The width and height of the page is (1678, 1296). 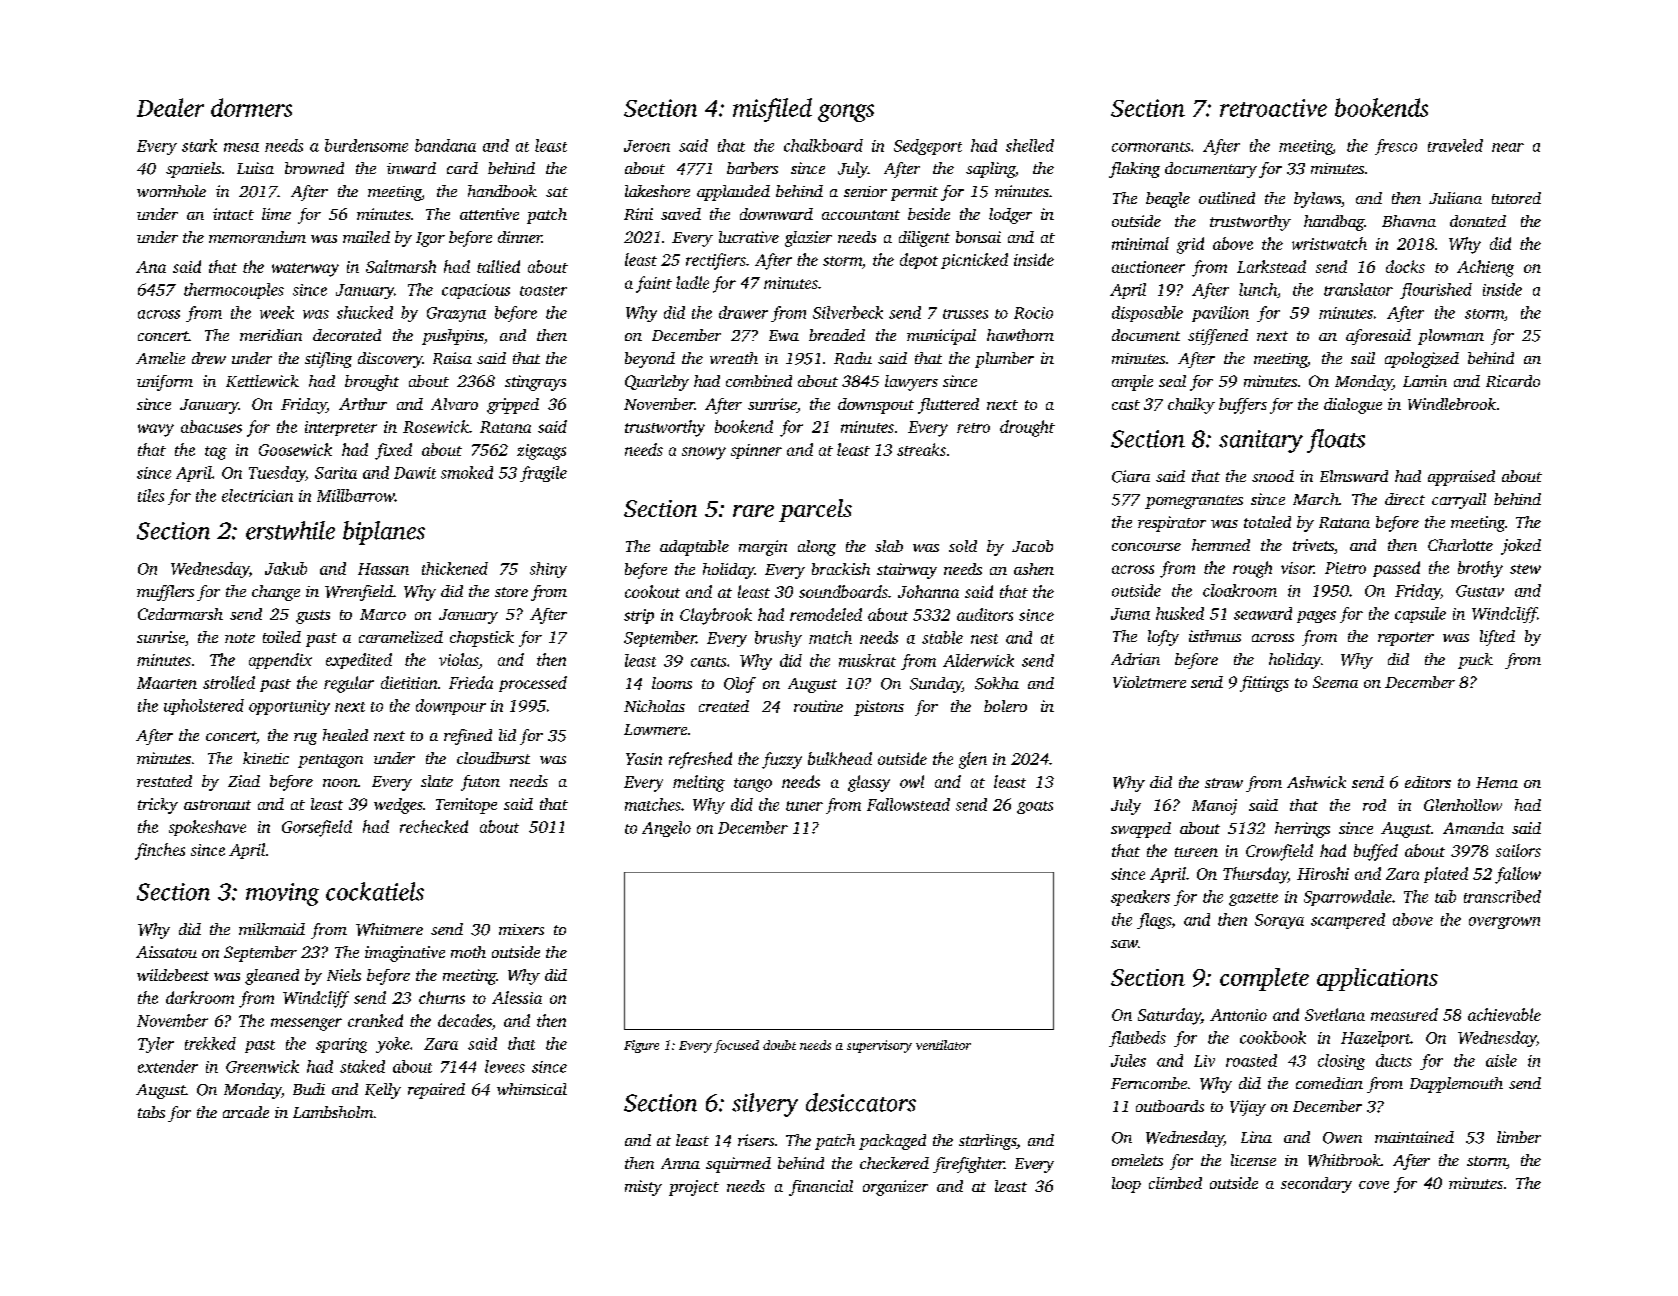 What do you see at coordinates (657, 191) in the page?
I see `lakeshore` at bounding box center [657, 191].
